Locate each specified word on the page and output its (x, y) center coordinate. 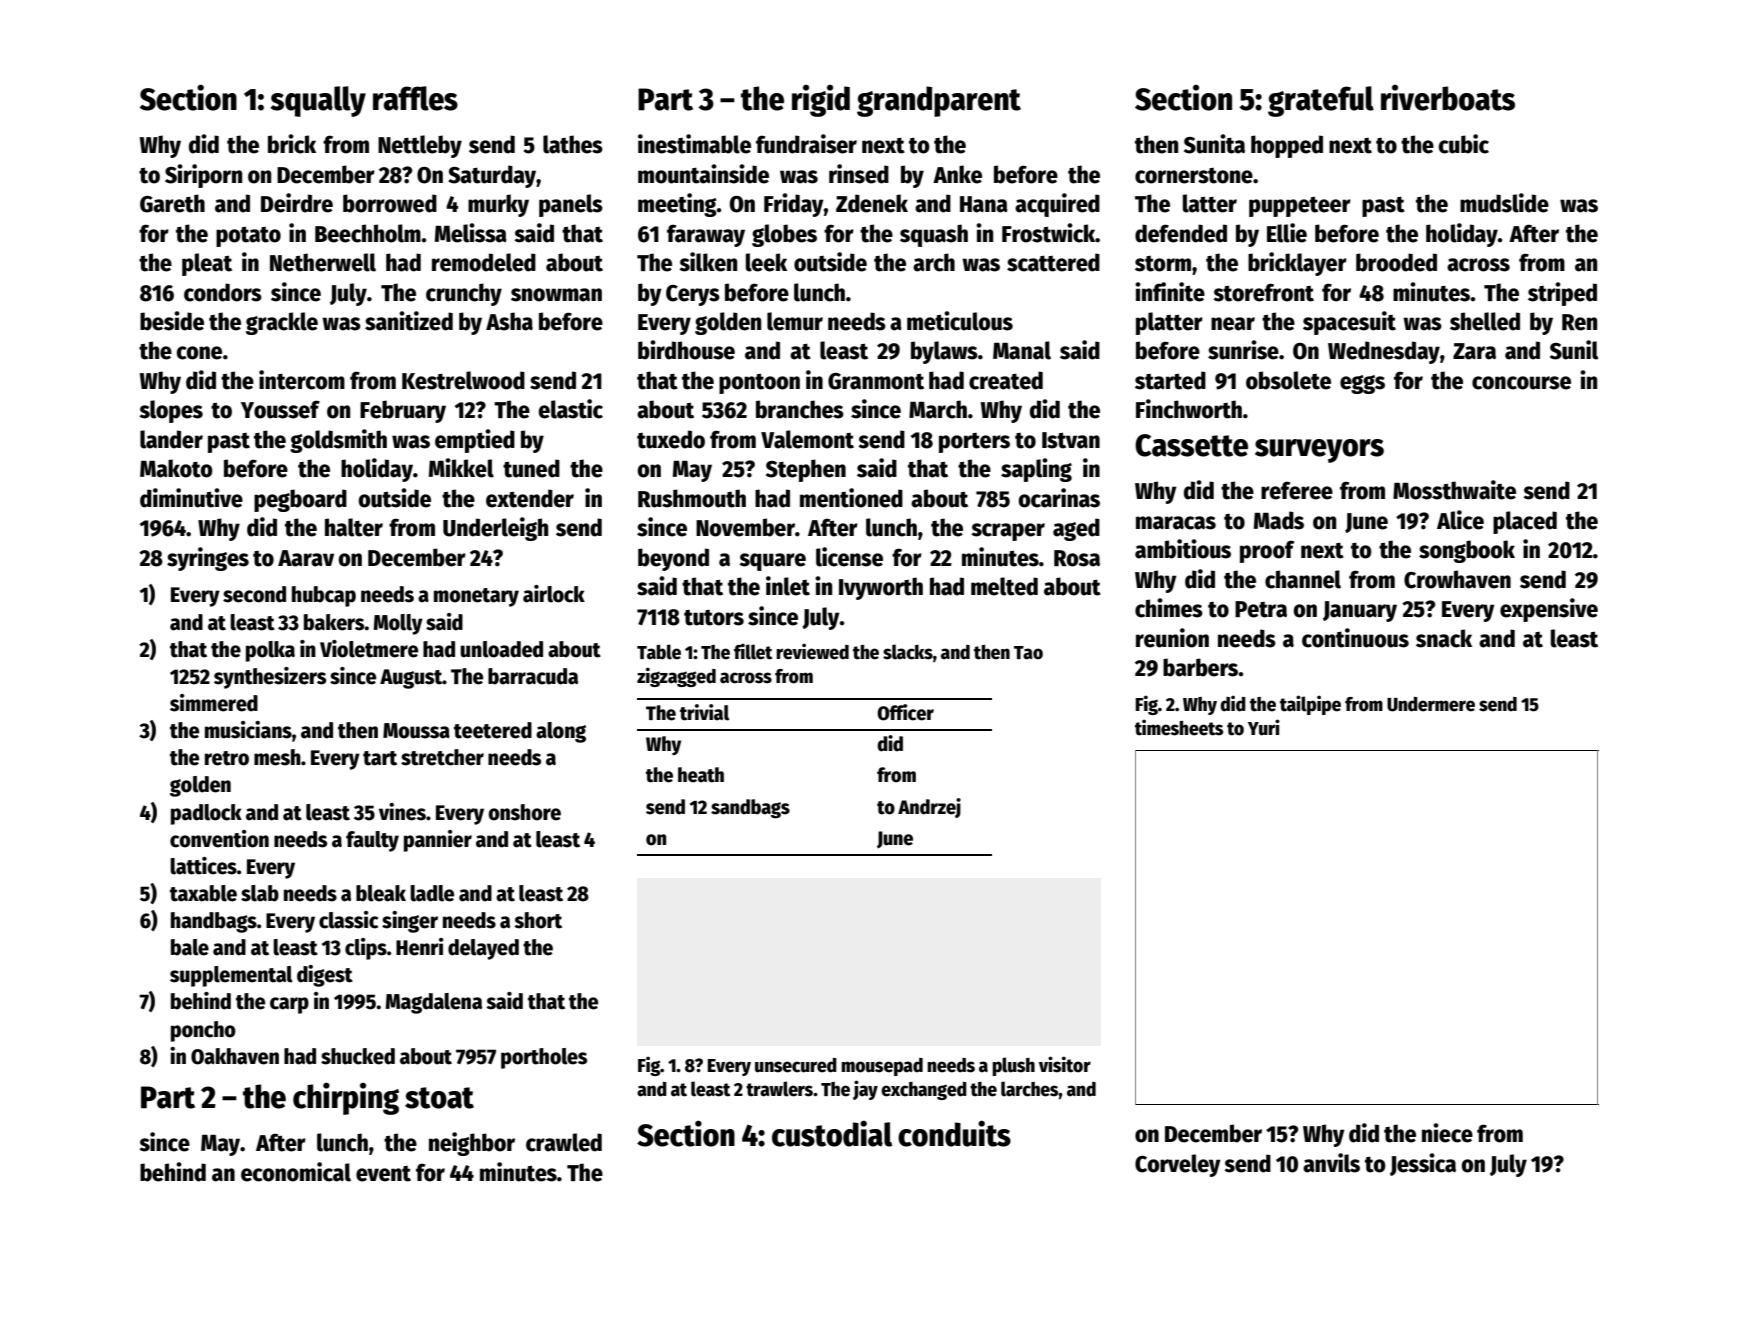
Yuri (1264, 727)
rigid (821, 101)
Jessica (1423, 1164)
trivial (704, 712)
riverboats (1448, 98)
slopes (171, 411)
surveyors (1319, 451)
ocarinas (1059, 498)
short (538, 920)
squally (318, 101)
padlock (206, 814)
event (383, 1174)
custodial (832, 1133)
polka (270, 651)
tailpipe (1310, 705)
